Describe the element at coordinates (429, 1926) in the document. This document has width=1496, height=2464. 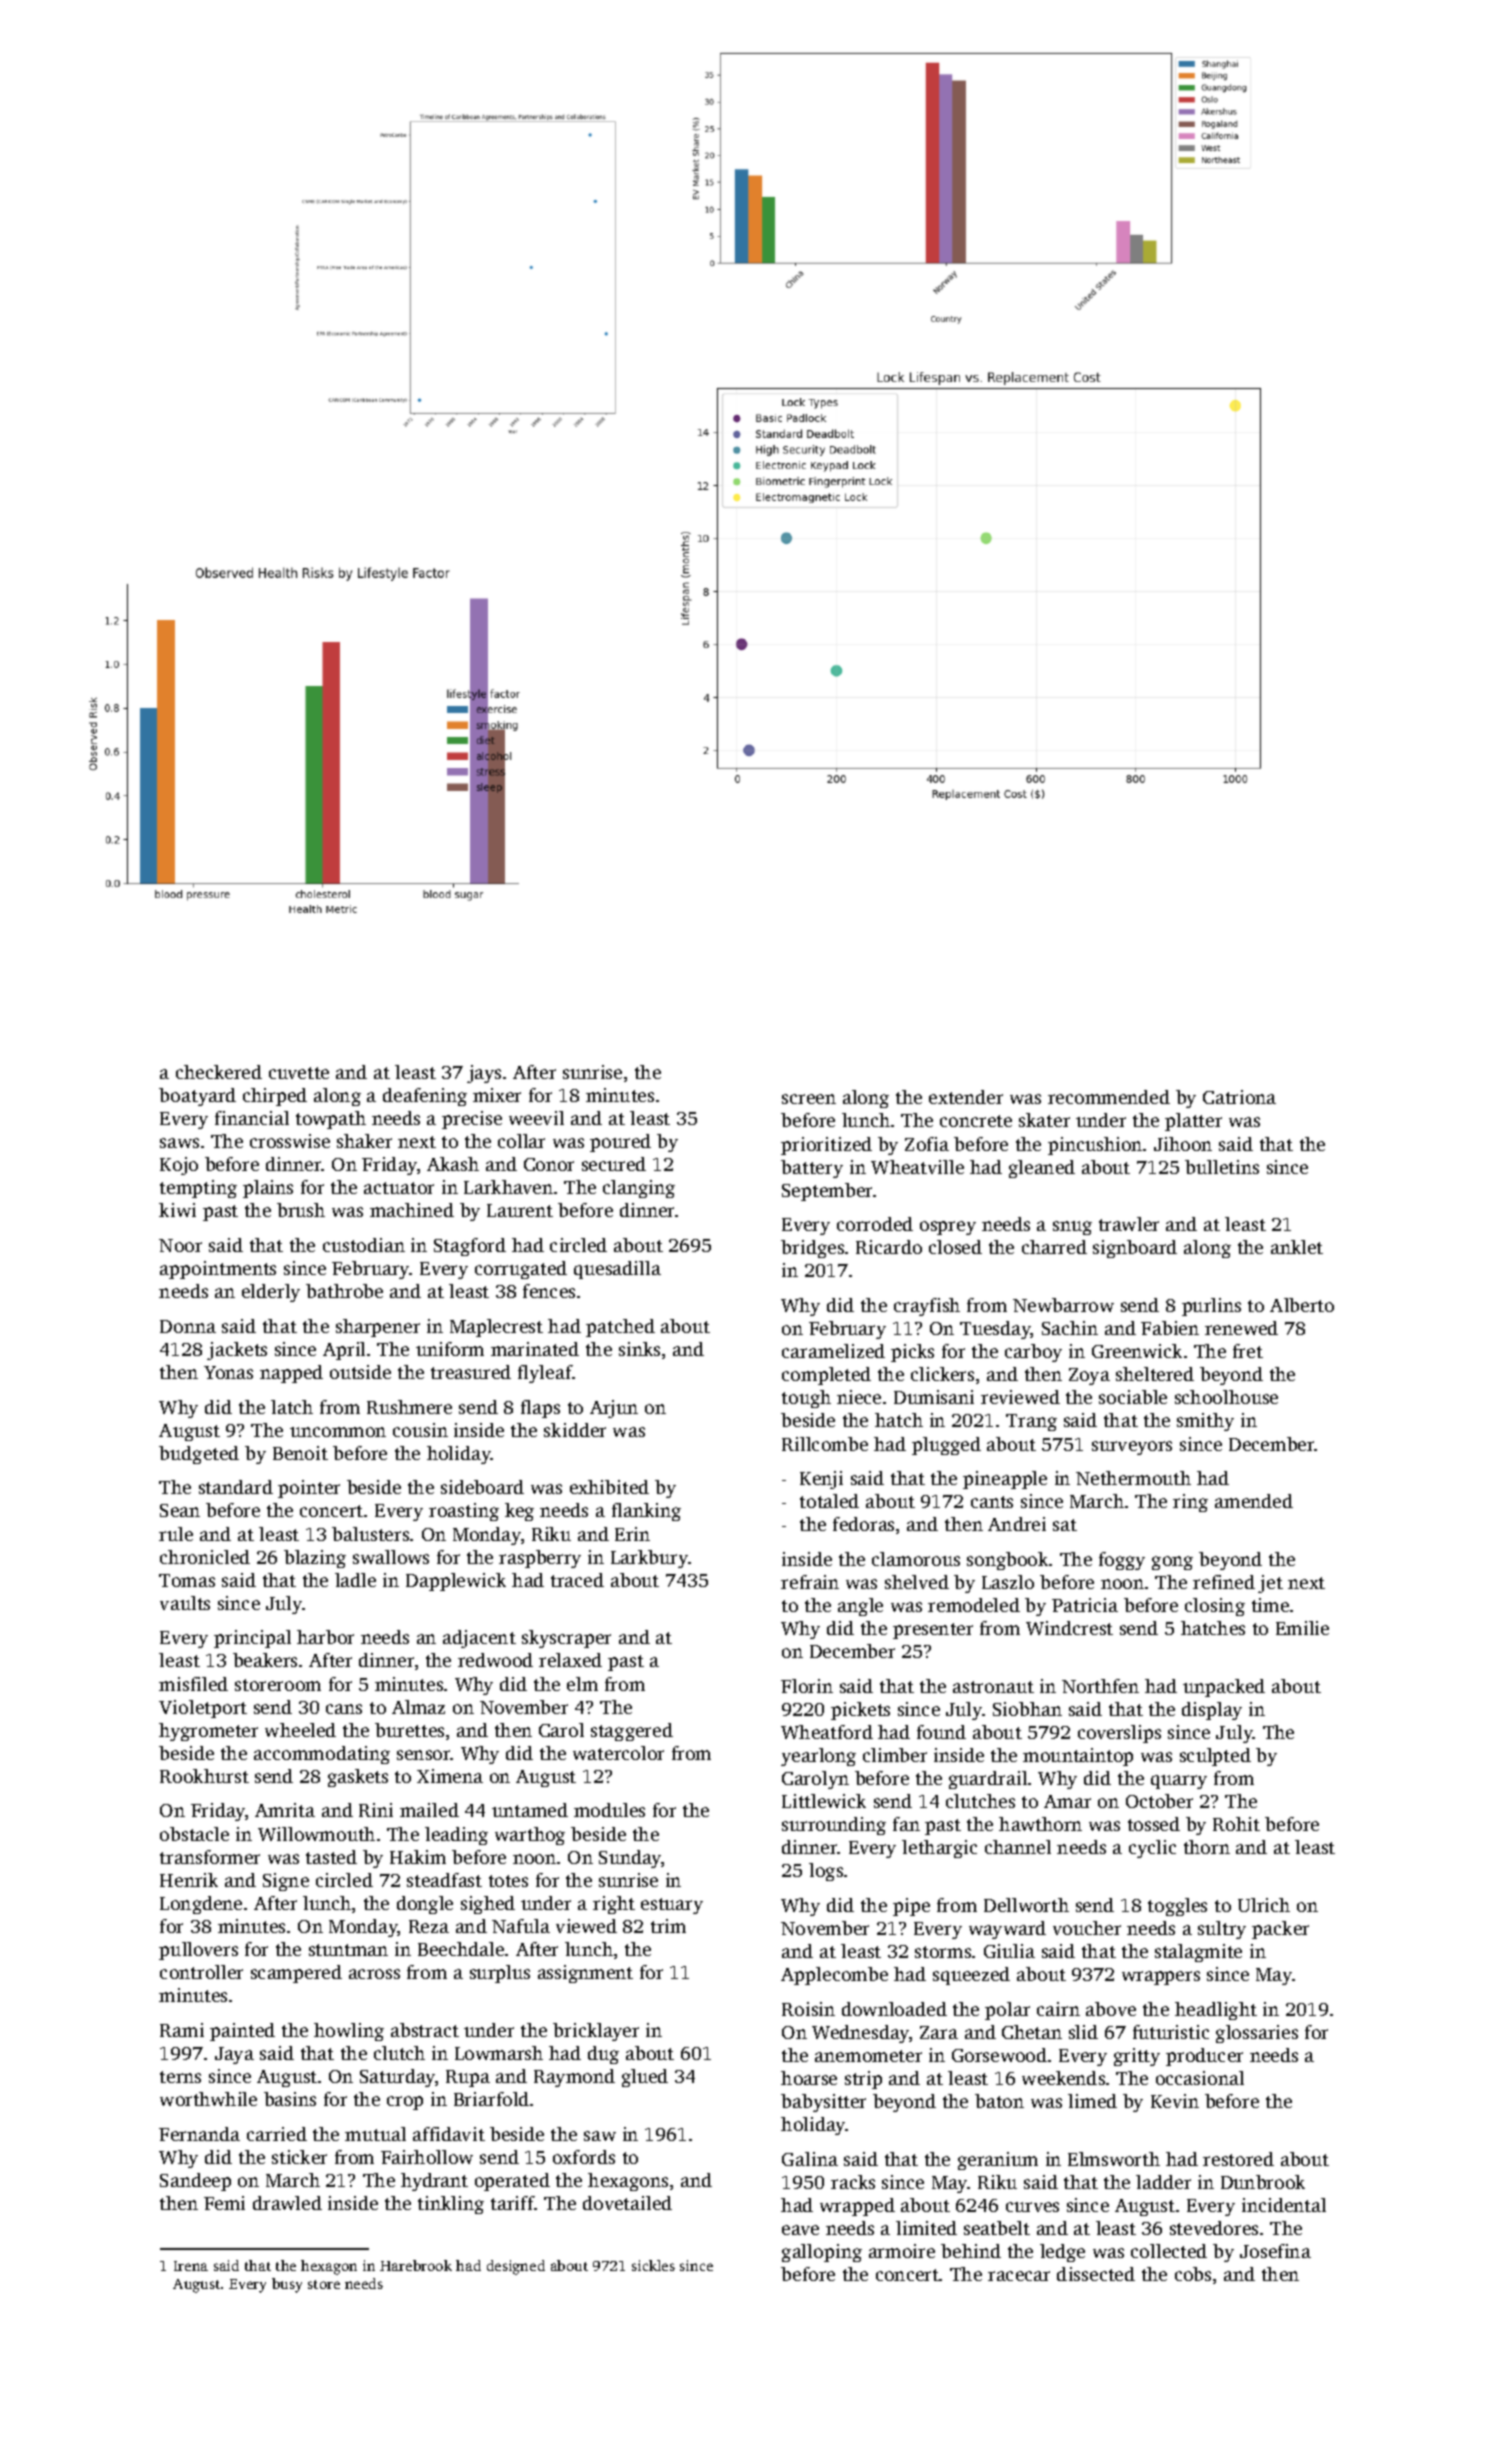
I see `Reza` at that location.
